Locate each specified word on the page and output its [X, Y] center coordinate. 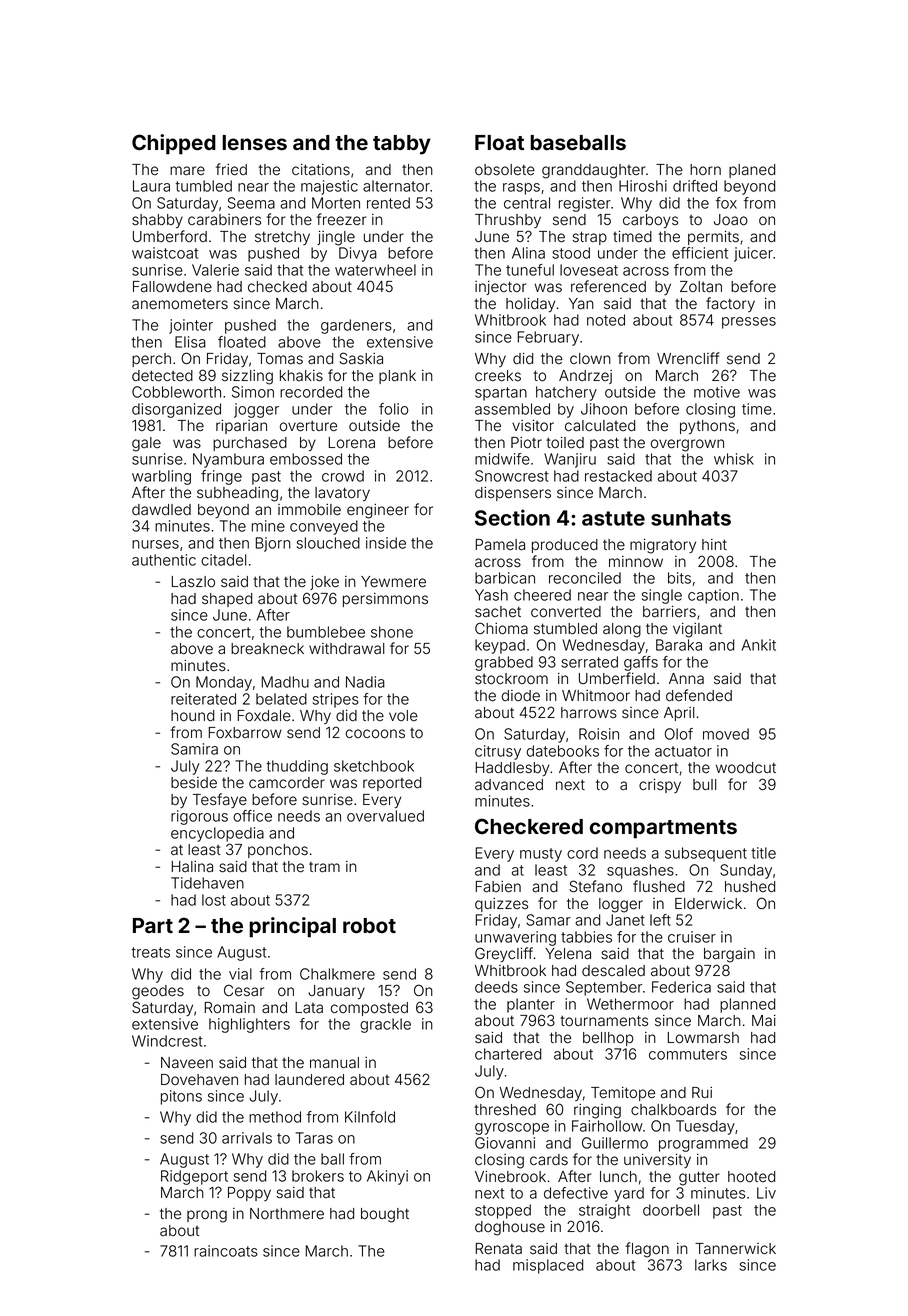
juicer [753, 254]
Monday [224, 683]
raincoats [226, 1251]
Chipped [174, 144]
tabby [402, 145]
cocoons [375, 734]
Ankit [759, 645]
